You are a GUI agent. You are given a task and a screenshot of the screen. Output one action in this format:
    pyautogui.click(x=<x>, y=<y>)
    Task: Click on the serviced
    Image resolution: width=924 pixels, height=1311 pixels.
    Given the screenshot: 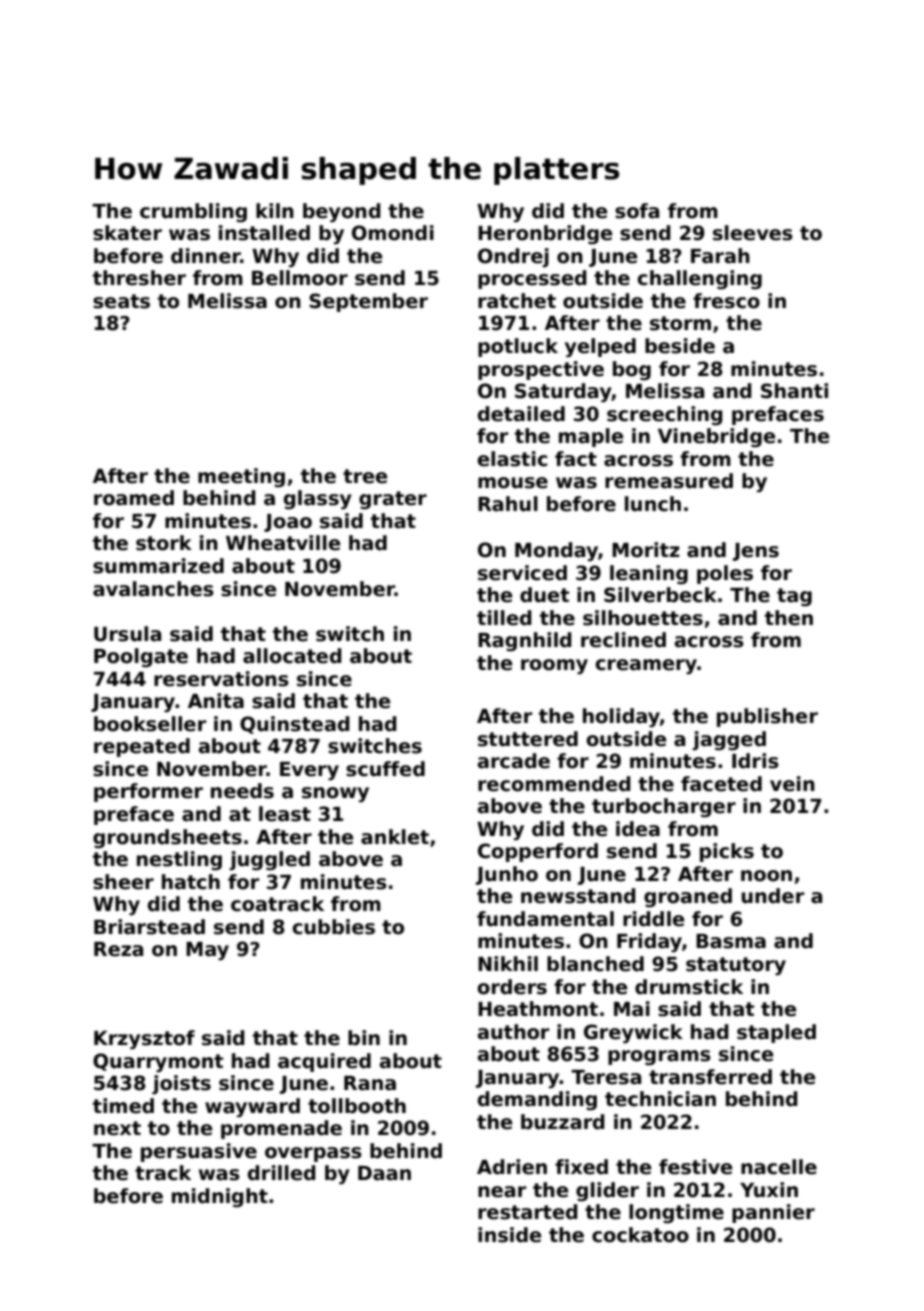 What is the action you would take?
    pyautogui.click(x=522, y=573)
